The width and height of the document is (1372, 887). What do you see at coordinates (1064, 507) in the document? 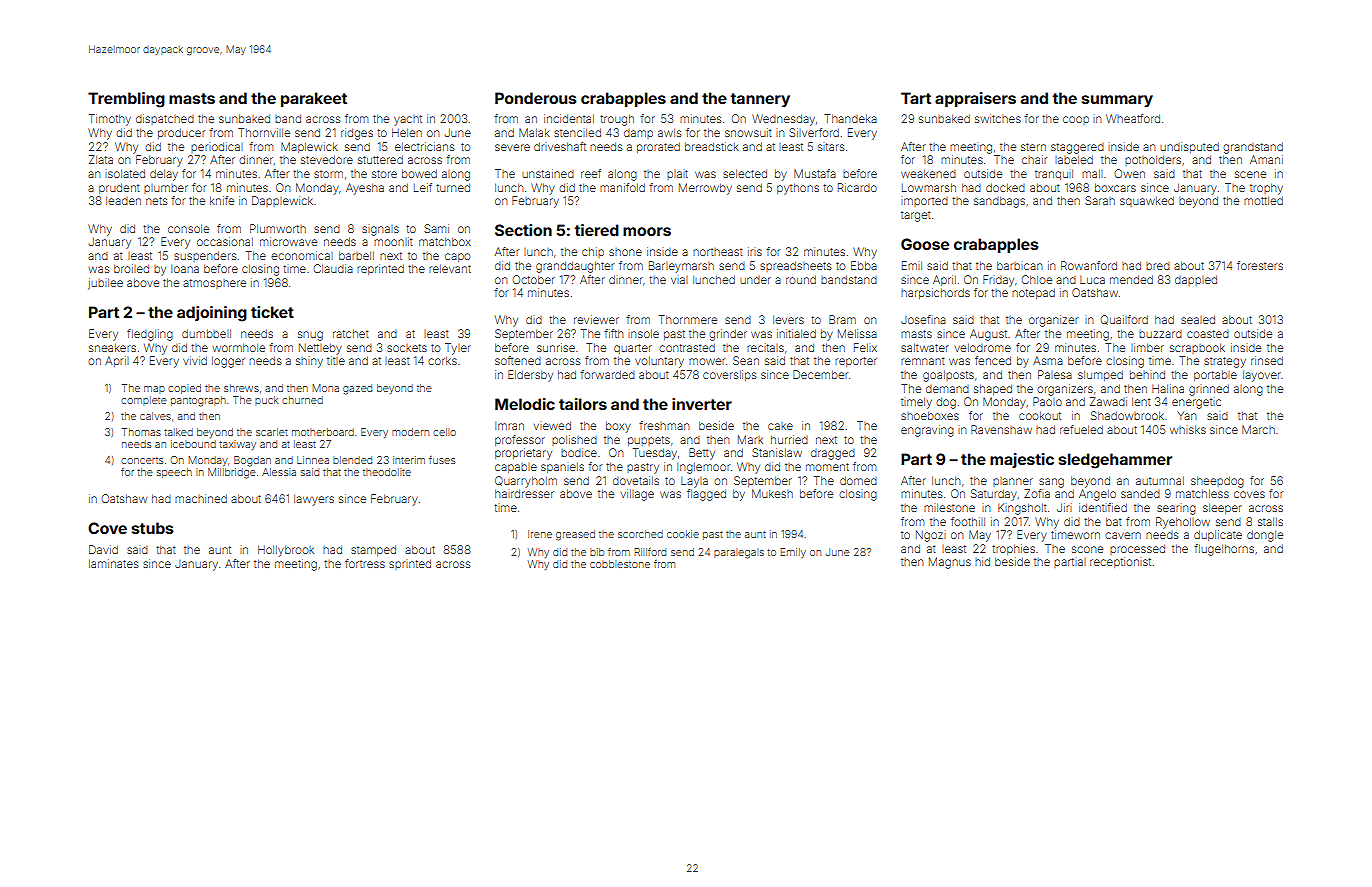
I see `Jiri` at bounding box center [1064, 507].
